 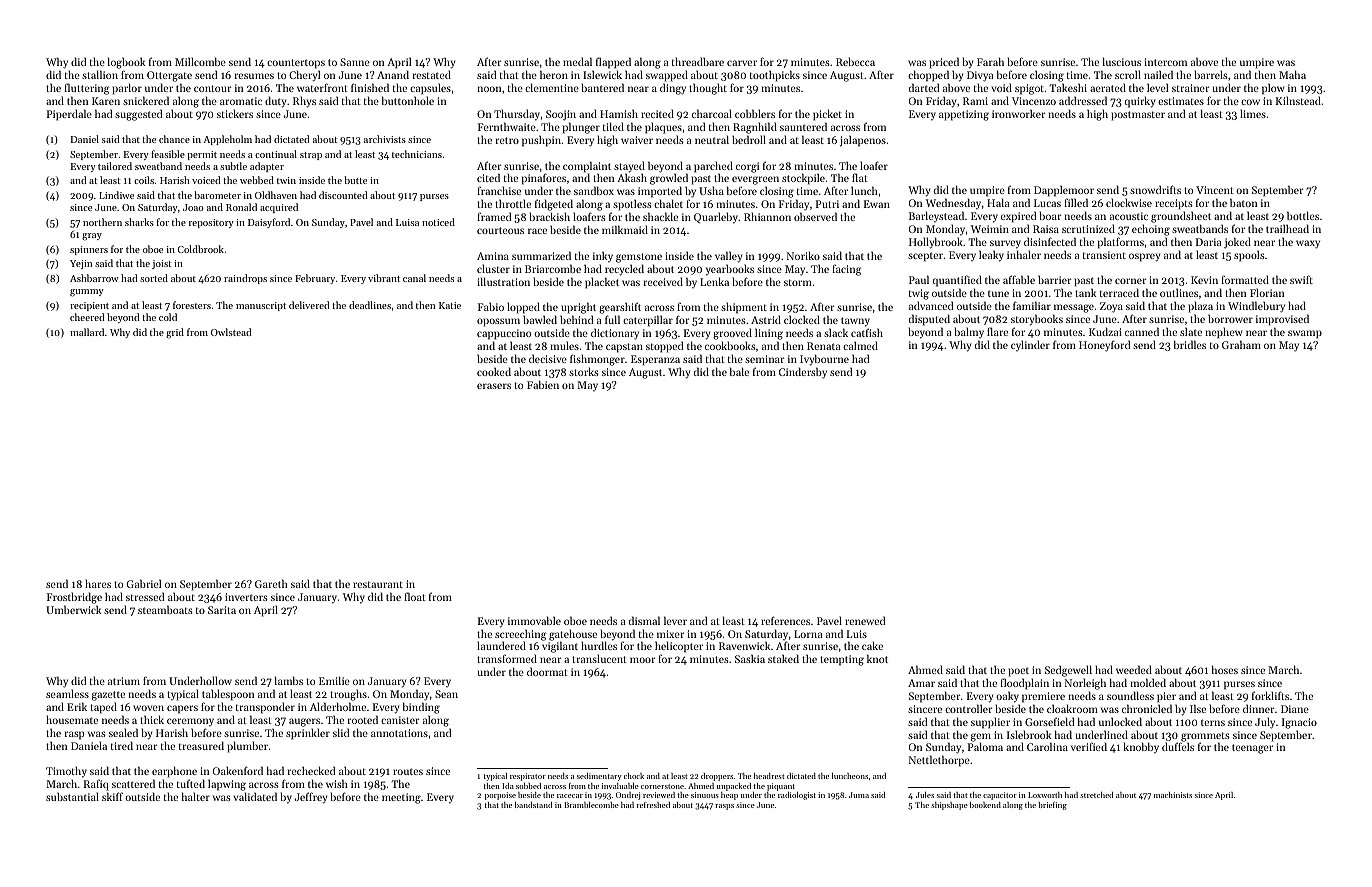 I want to click on Jeffrey, so click(x=311, y=798).
